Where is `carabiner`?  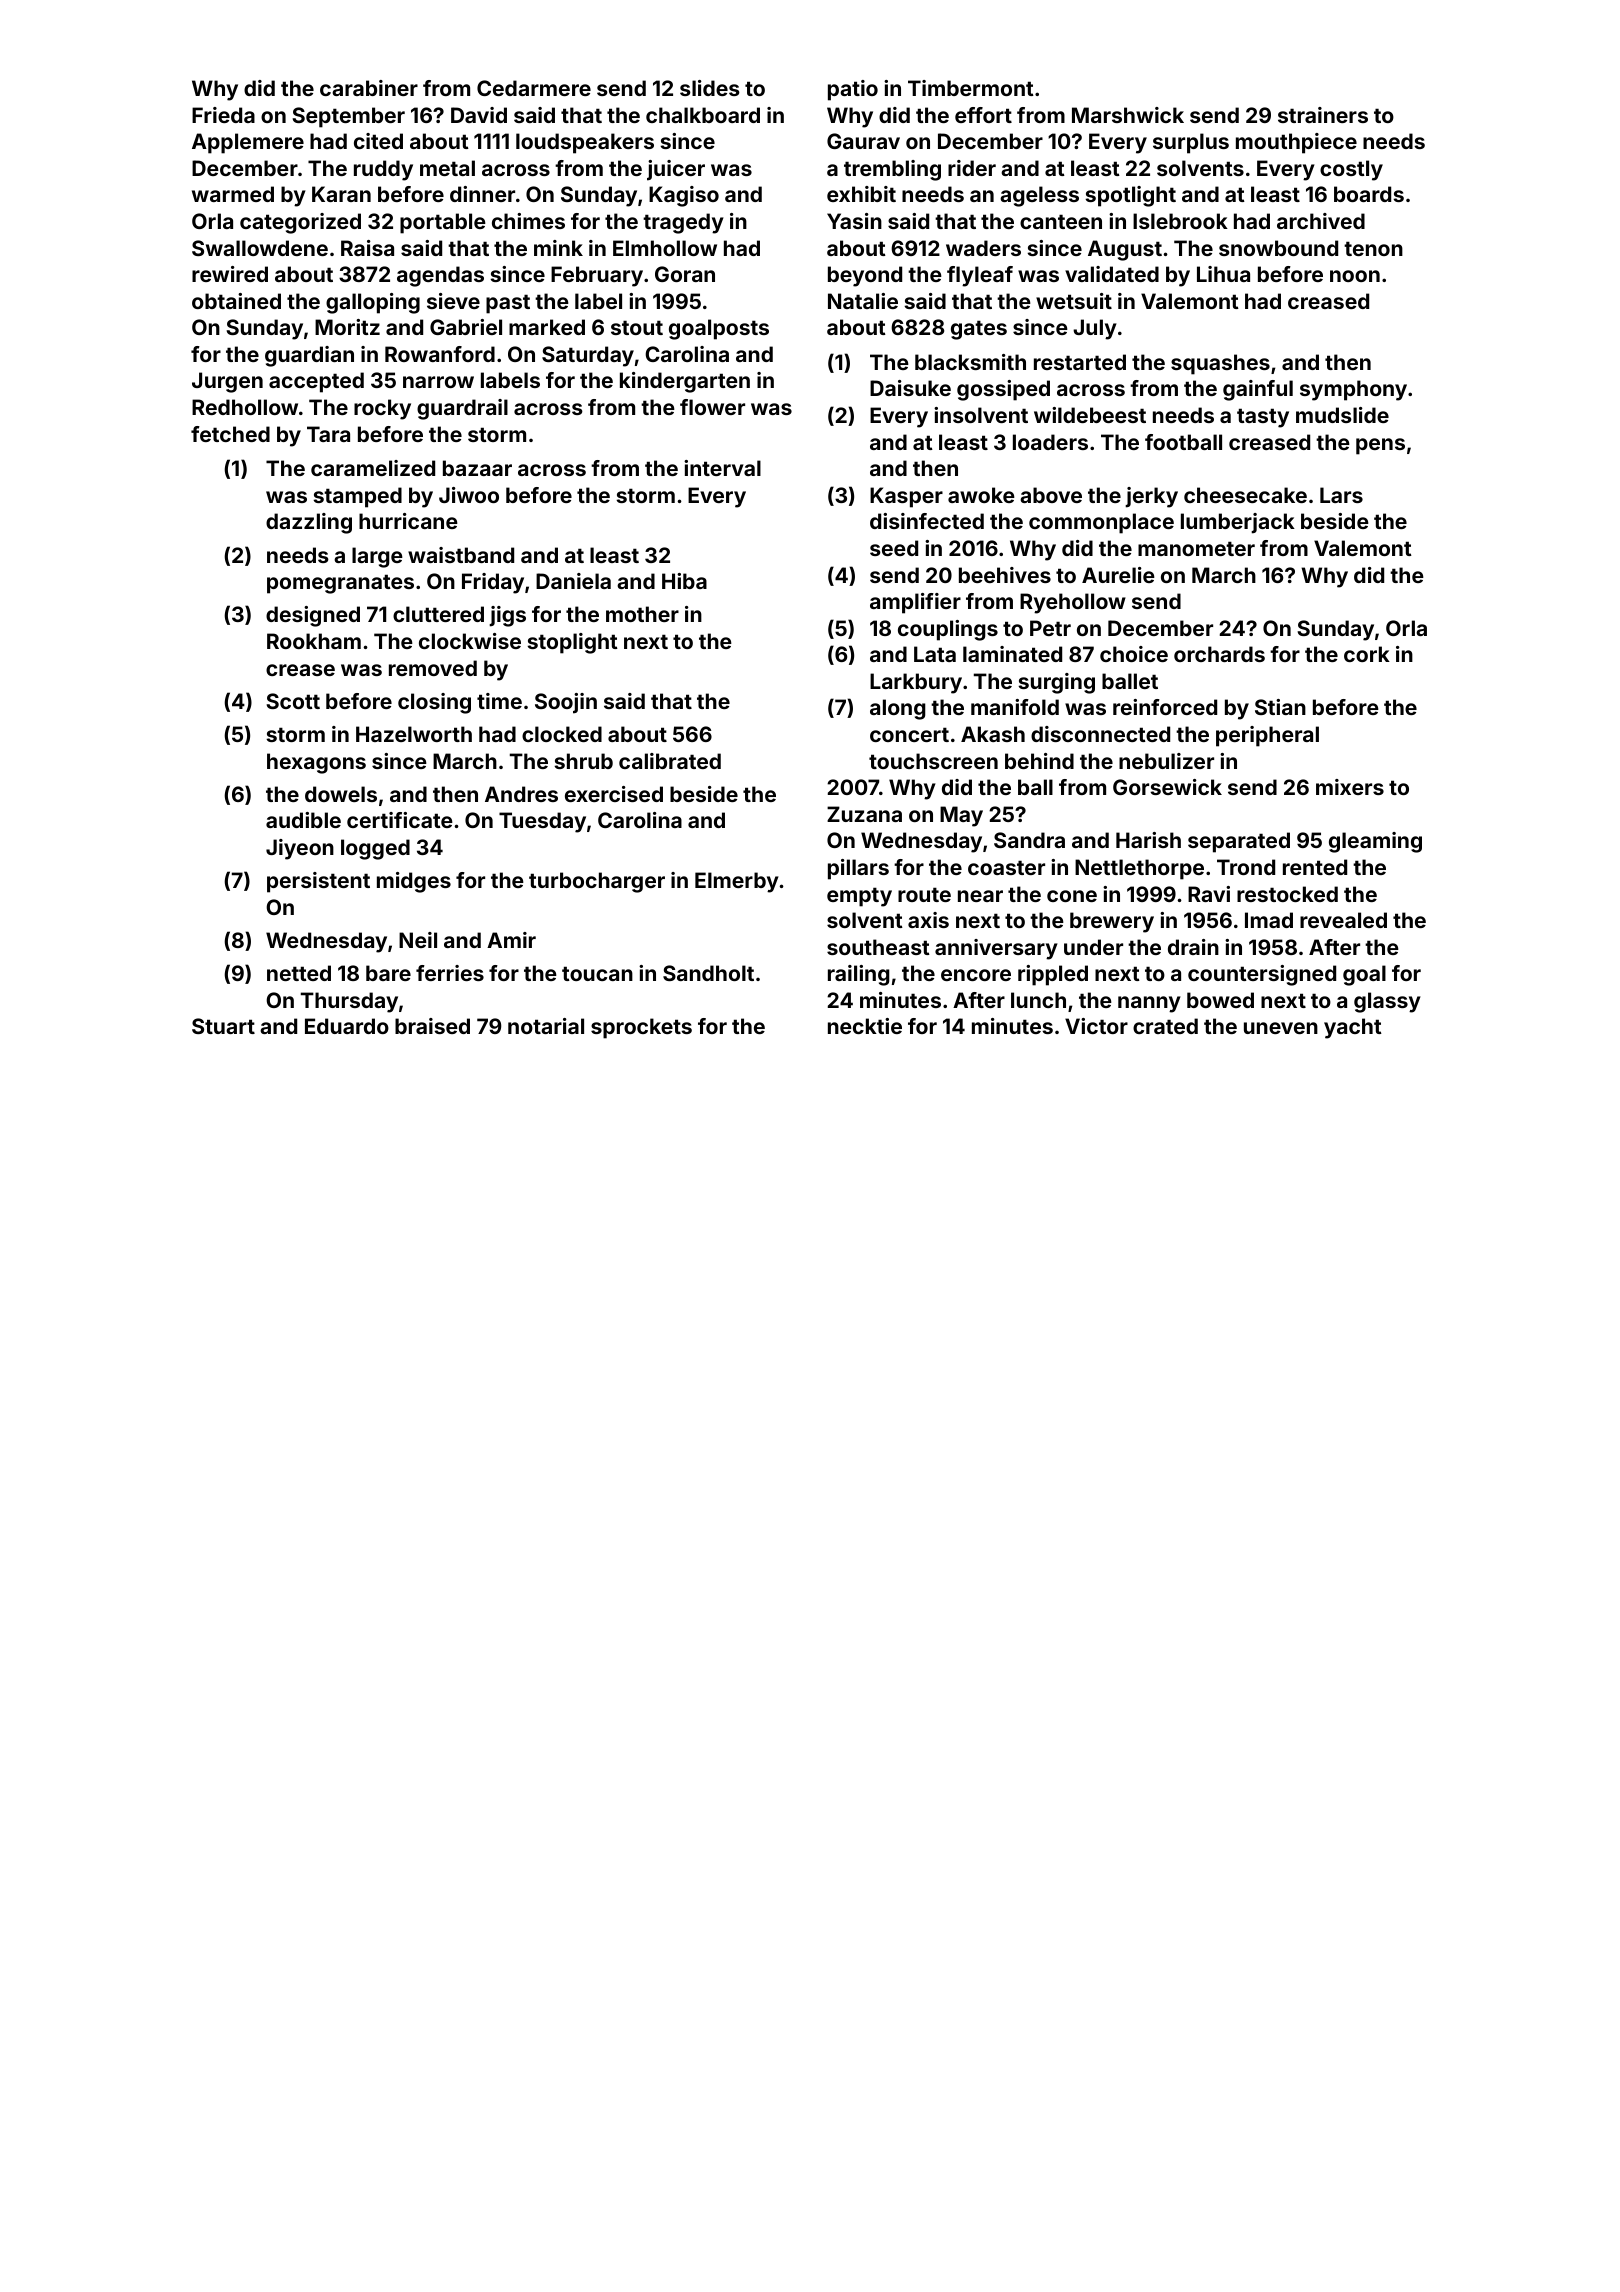 carabiner is located at coordinates (369, 88).
